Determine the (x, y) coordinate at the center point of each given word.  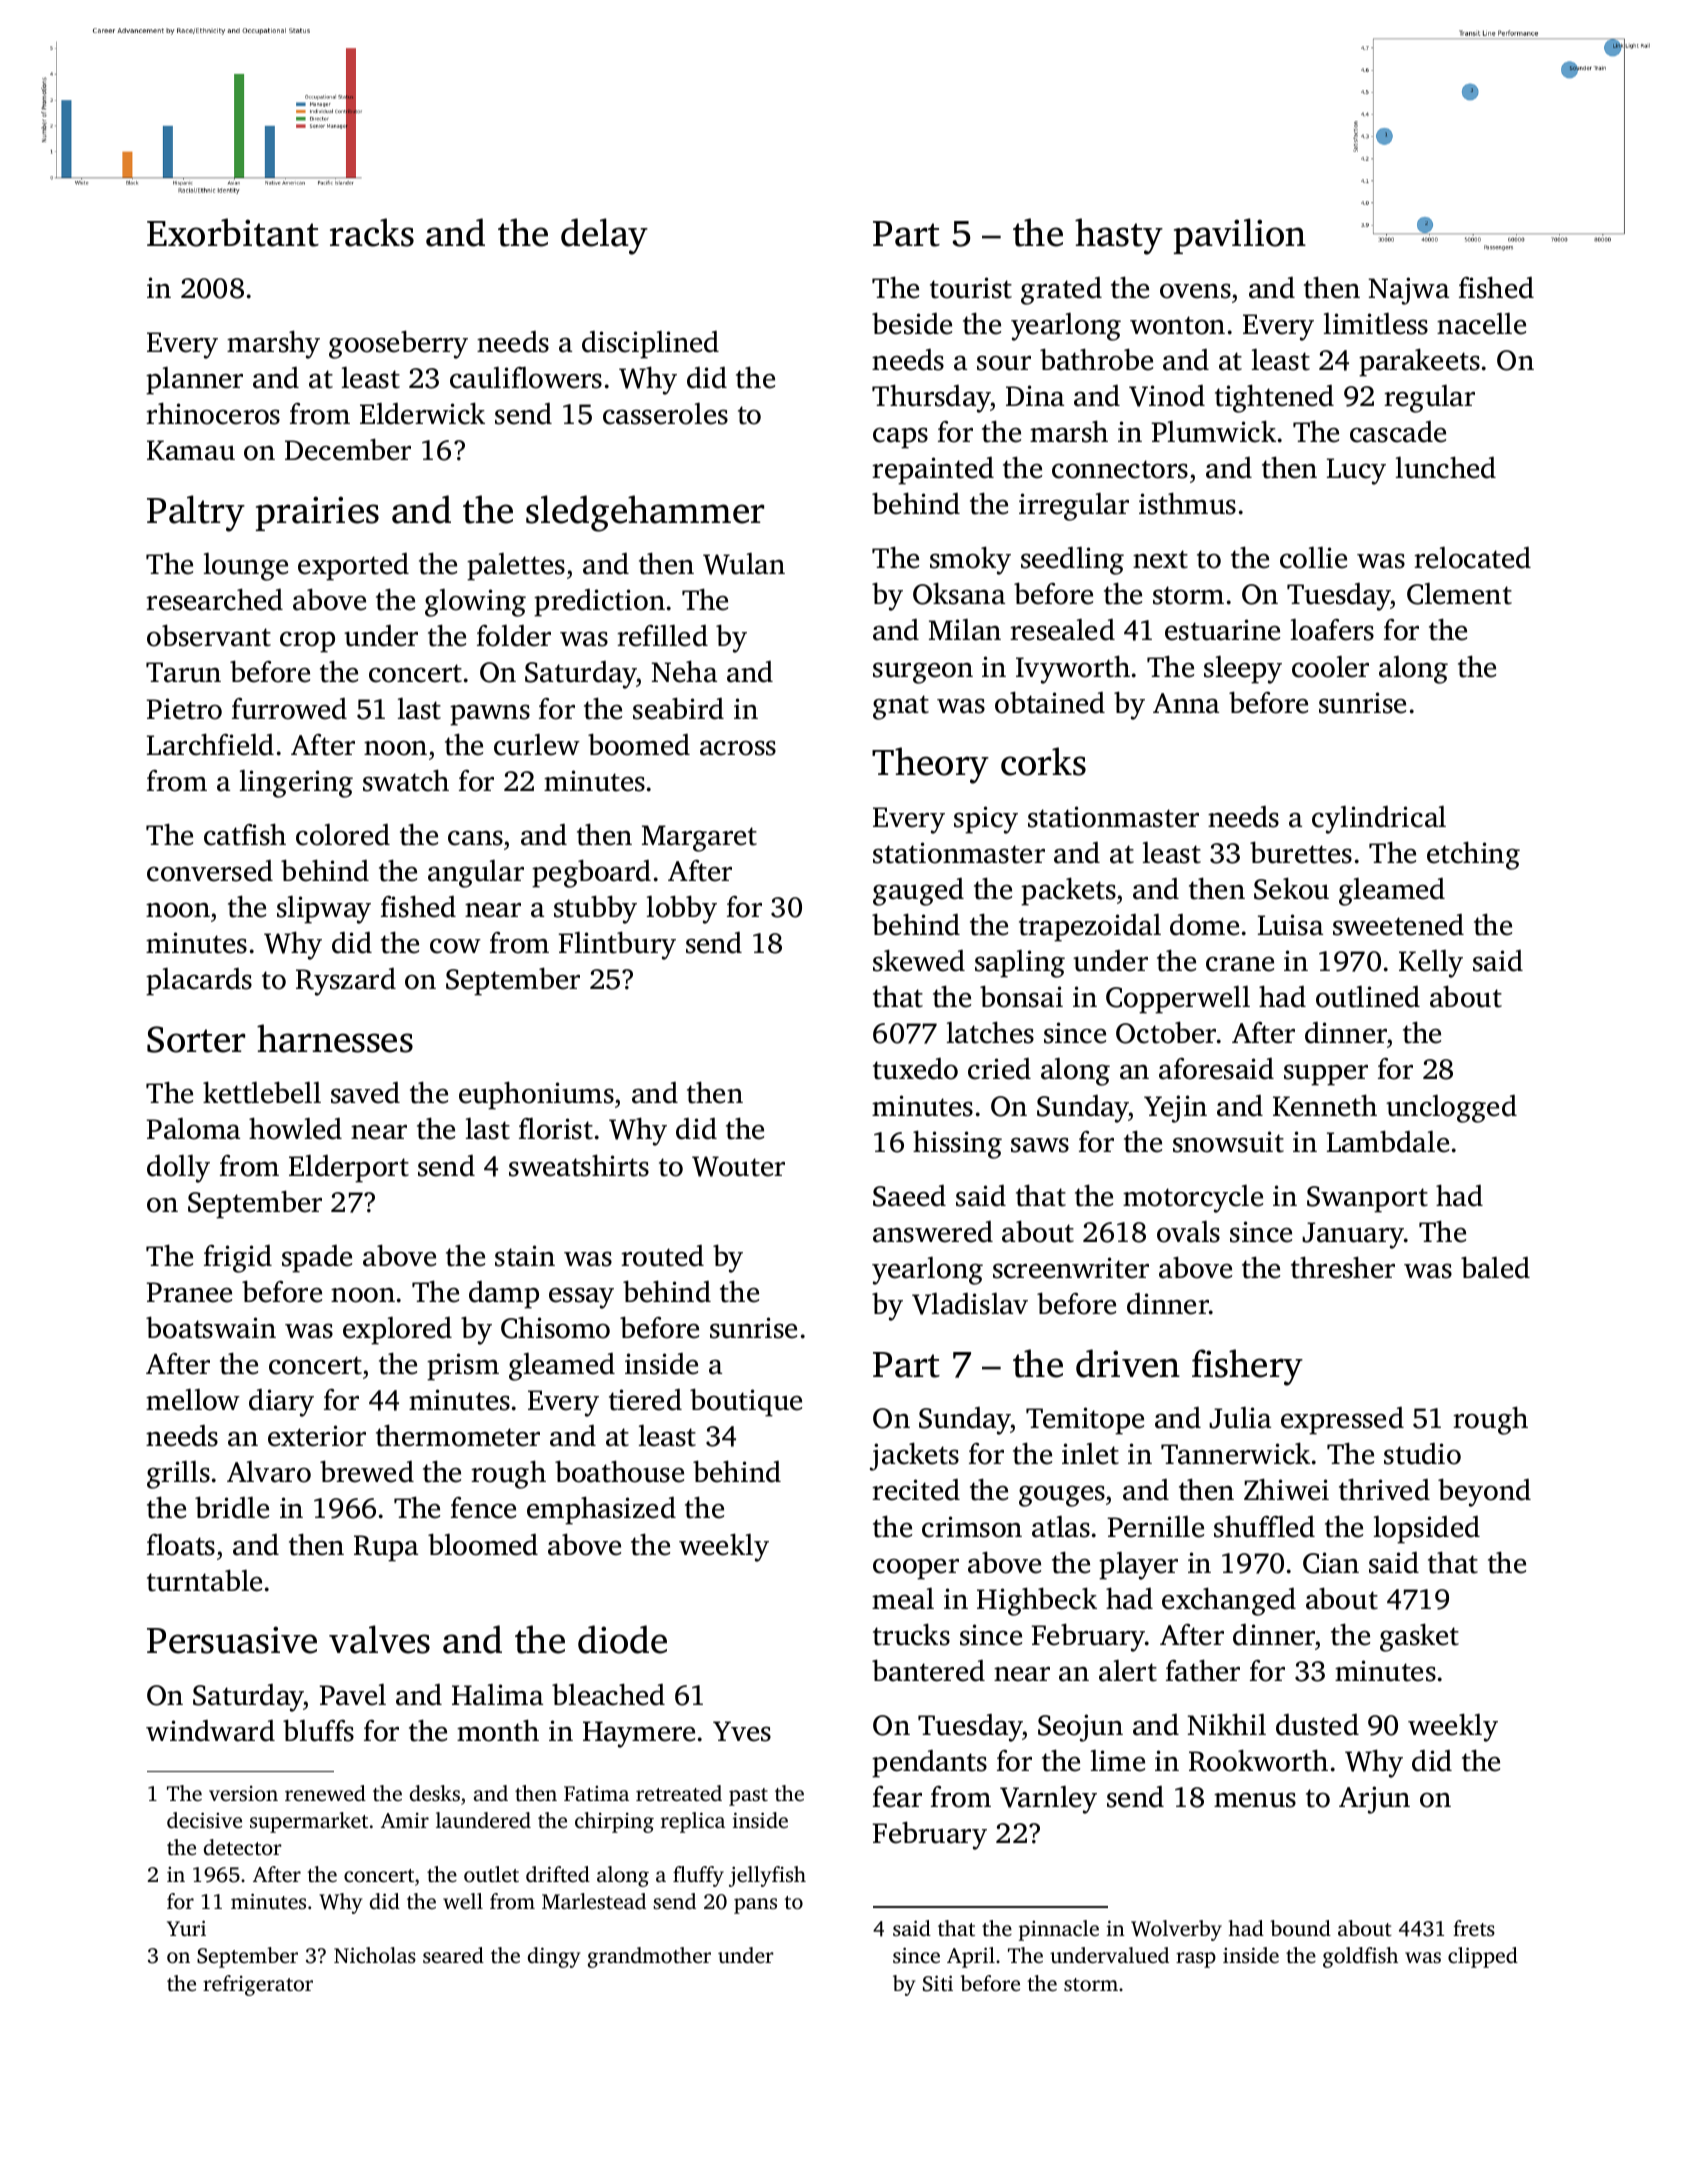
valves (379, 1639)
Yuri (186, 1928)
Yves (742, 1731)
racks (372, 232)
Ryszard (346, 982)
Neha (684, 671)
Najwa (1409, 291)
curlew (537, 744)
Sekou (1291, 888)
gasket (1419, 1637)
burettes (1301, 852)
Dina (1035, 396)
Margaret (699, 838)
